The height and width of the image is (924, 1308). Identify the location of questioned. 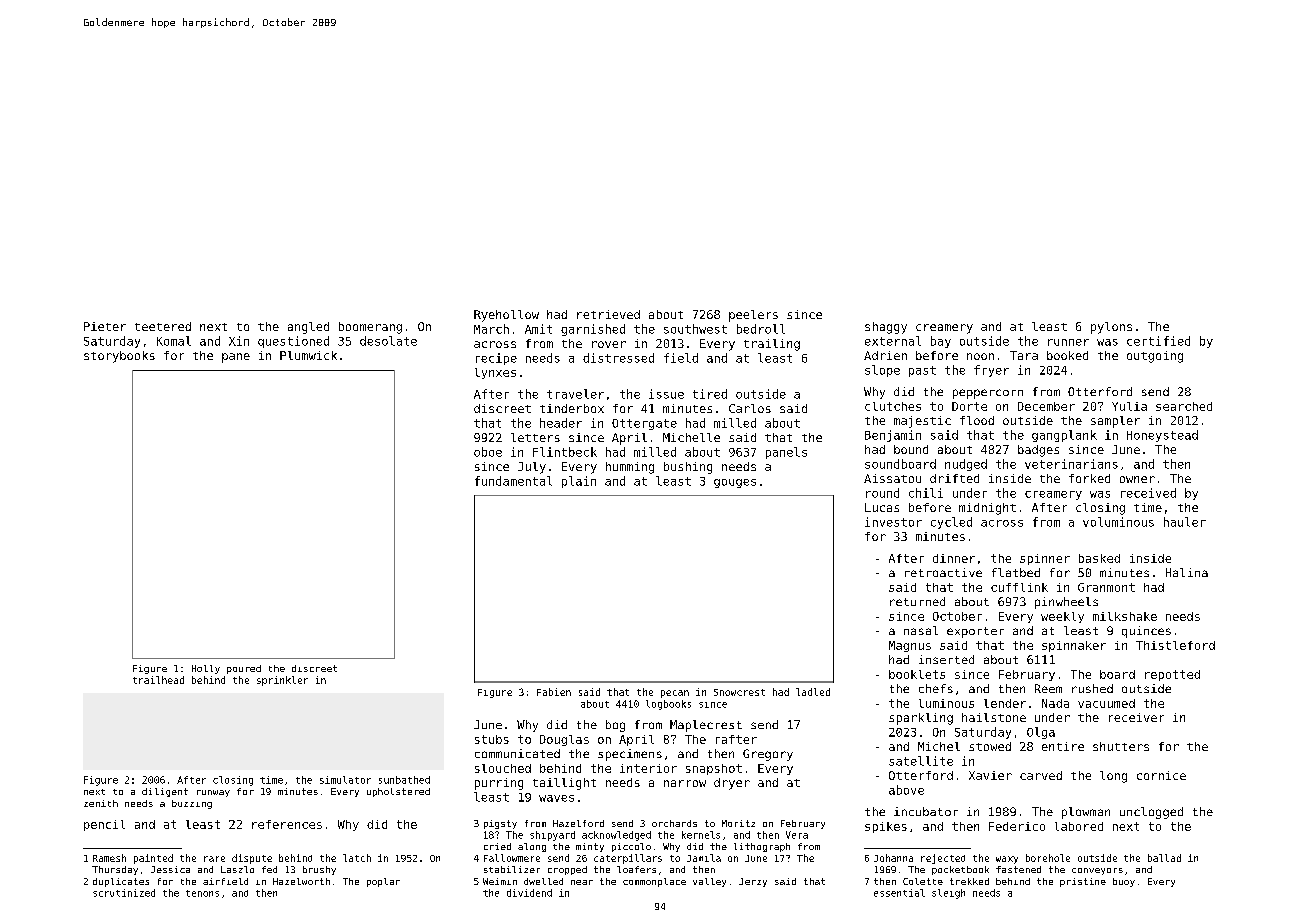
(293, 342).
